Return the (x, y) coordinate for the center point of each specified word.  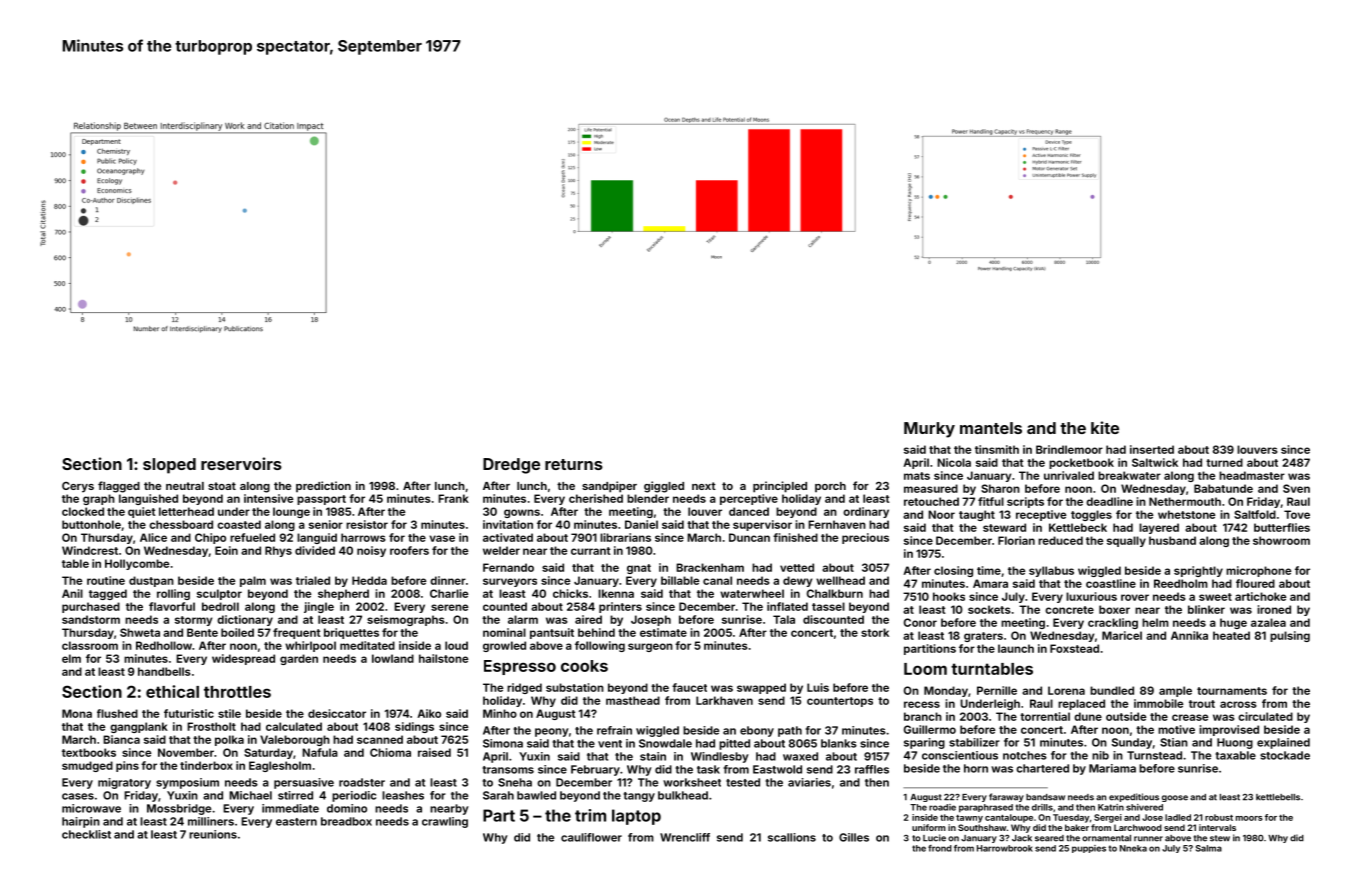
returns (574, 464)
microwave (91, 808)
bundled (1112, 690)
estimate (663, 632)
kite (1105, 427)
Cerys (78, 487)
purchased (91, 607)
